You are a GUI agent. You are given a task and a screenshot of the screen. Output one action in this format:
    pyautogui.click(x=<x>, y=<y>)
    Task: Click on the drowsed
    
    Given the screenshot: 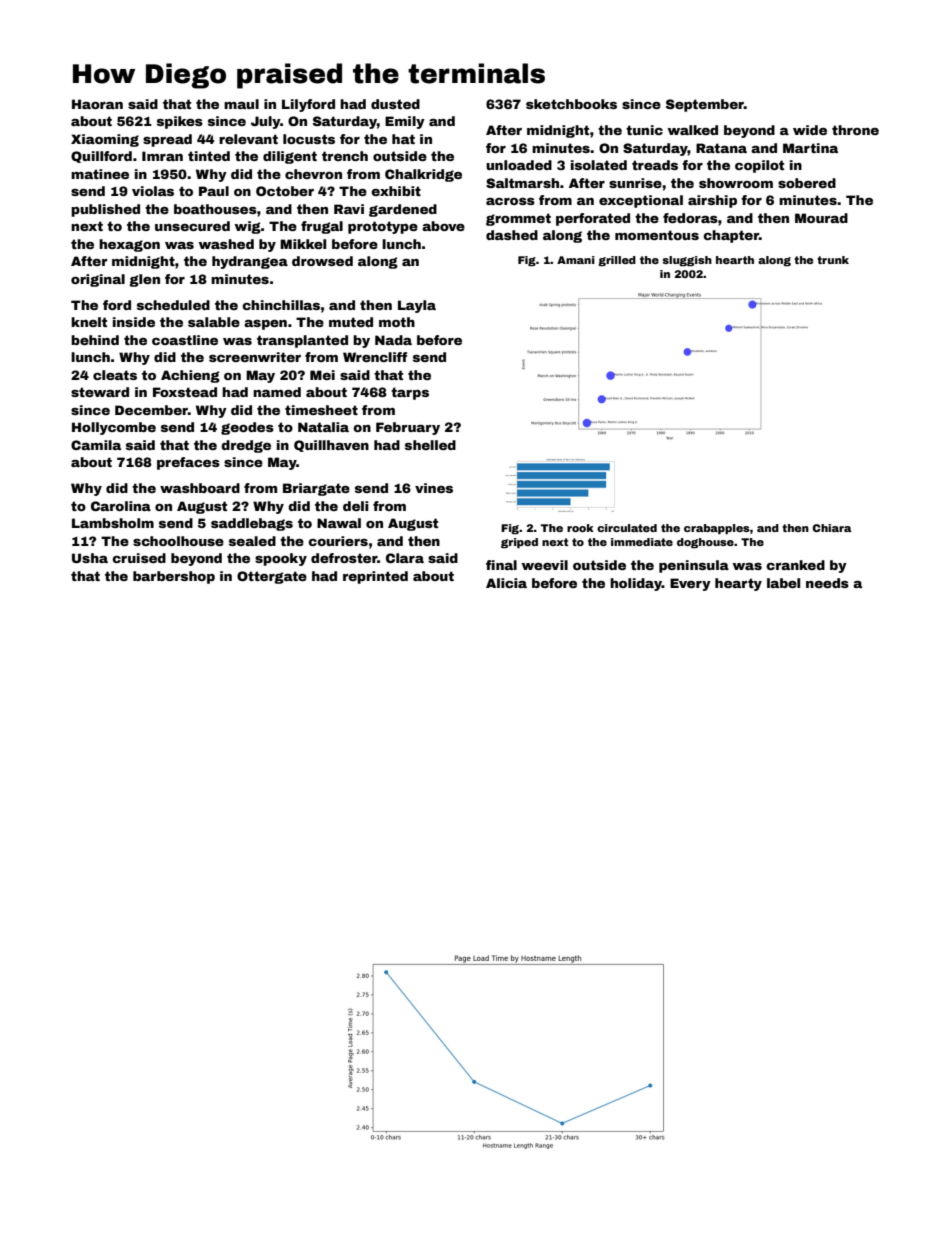 What is the action you would take?
    pyautogui.click(x=322, y=261)
